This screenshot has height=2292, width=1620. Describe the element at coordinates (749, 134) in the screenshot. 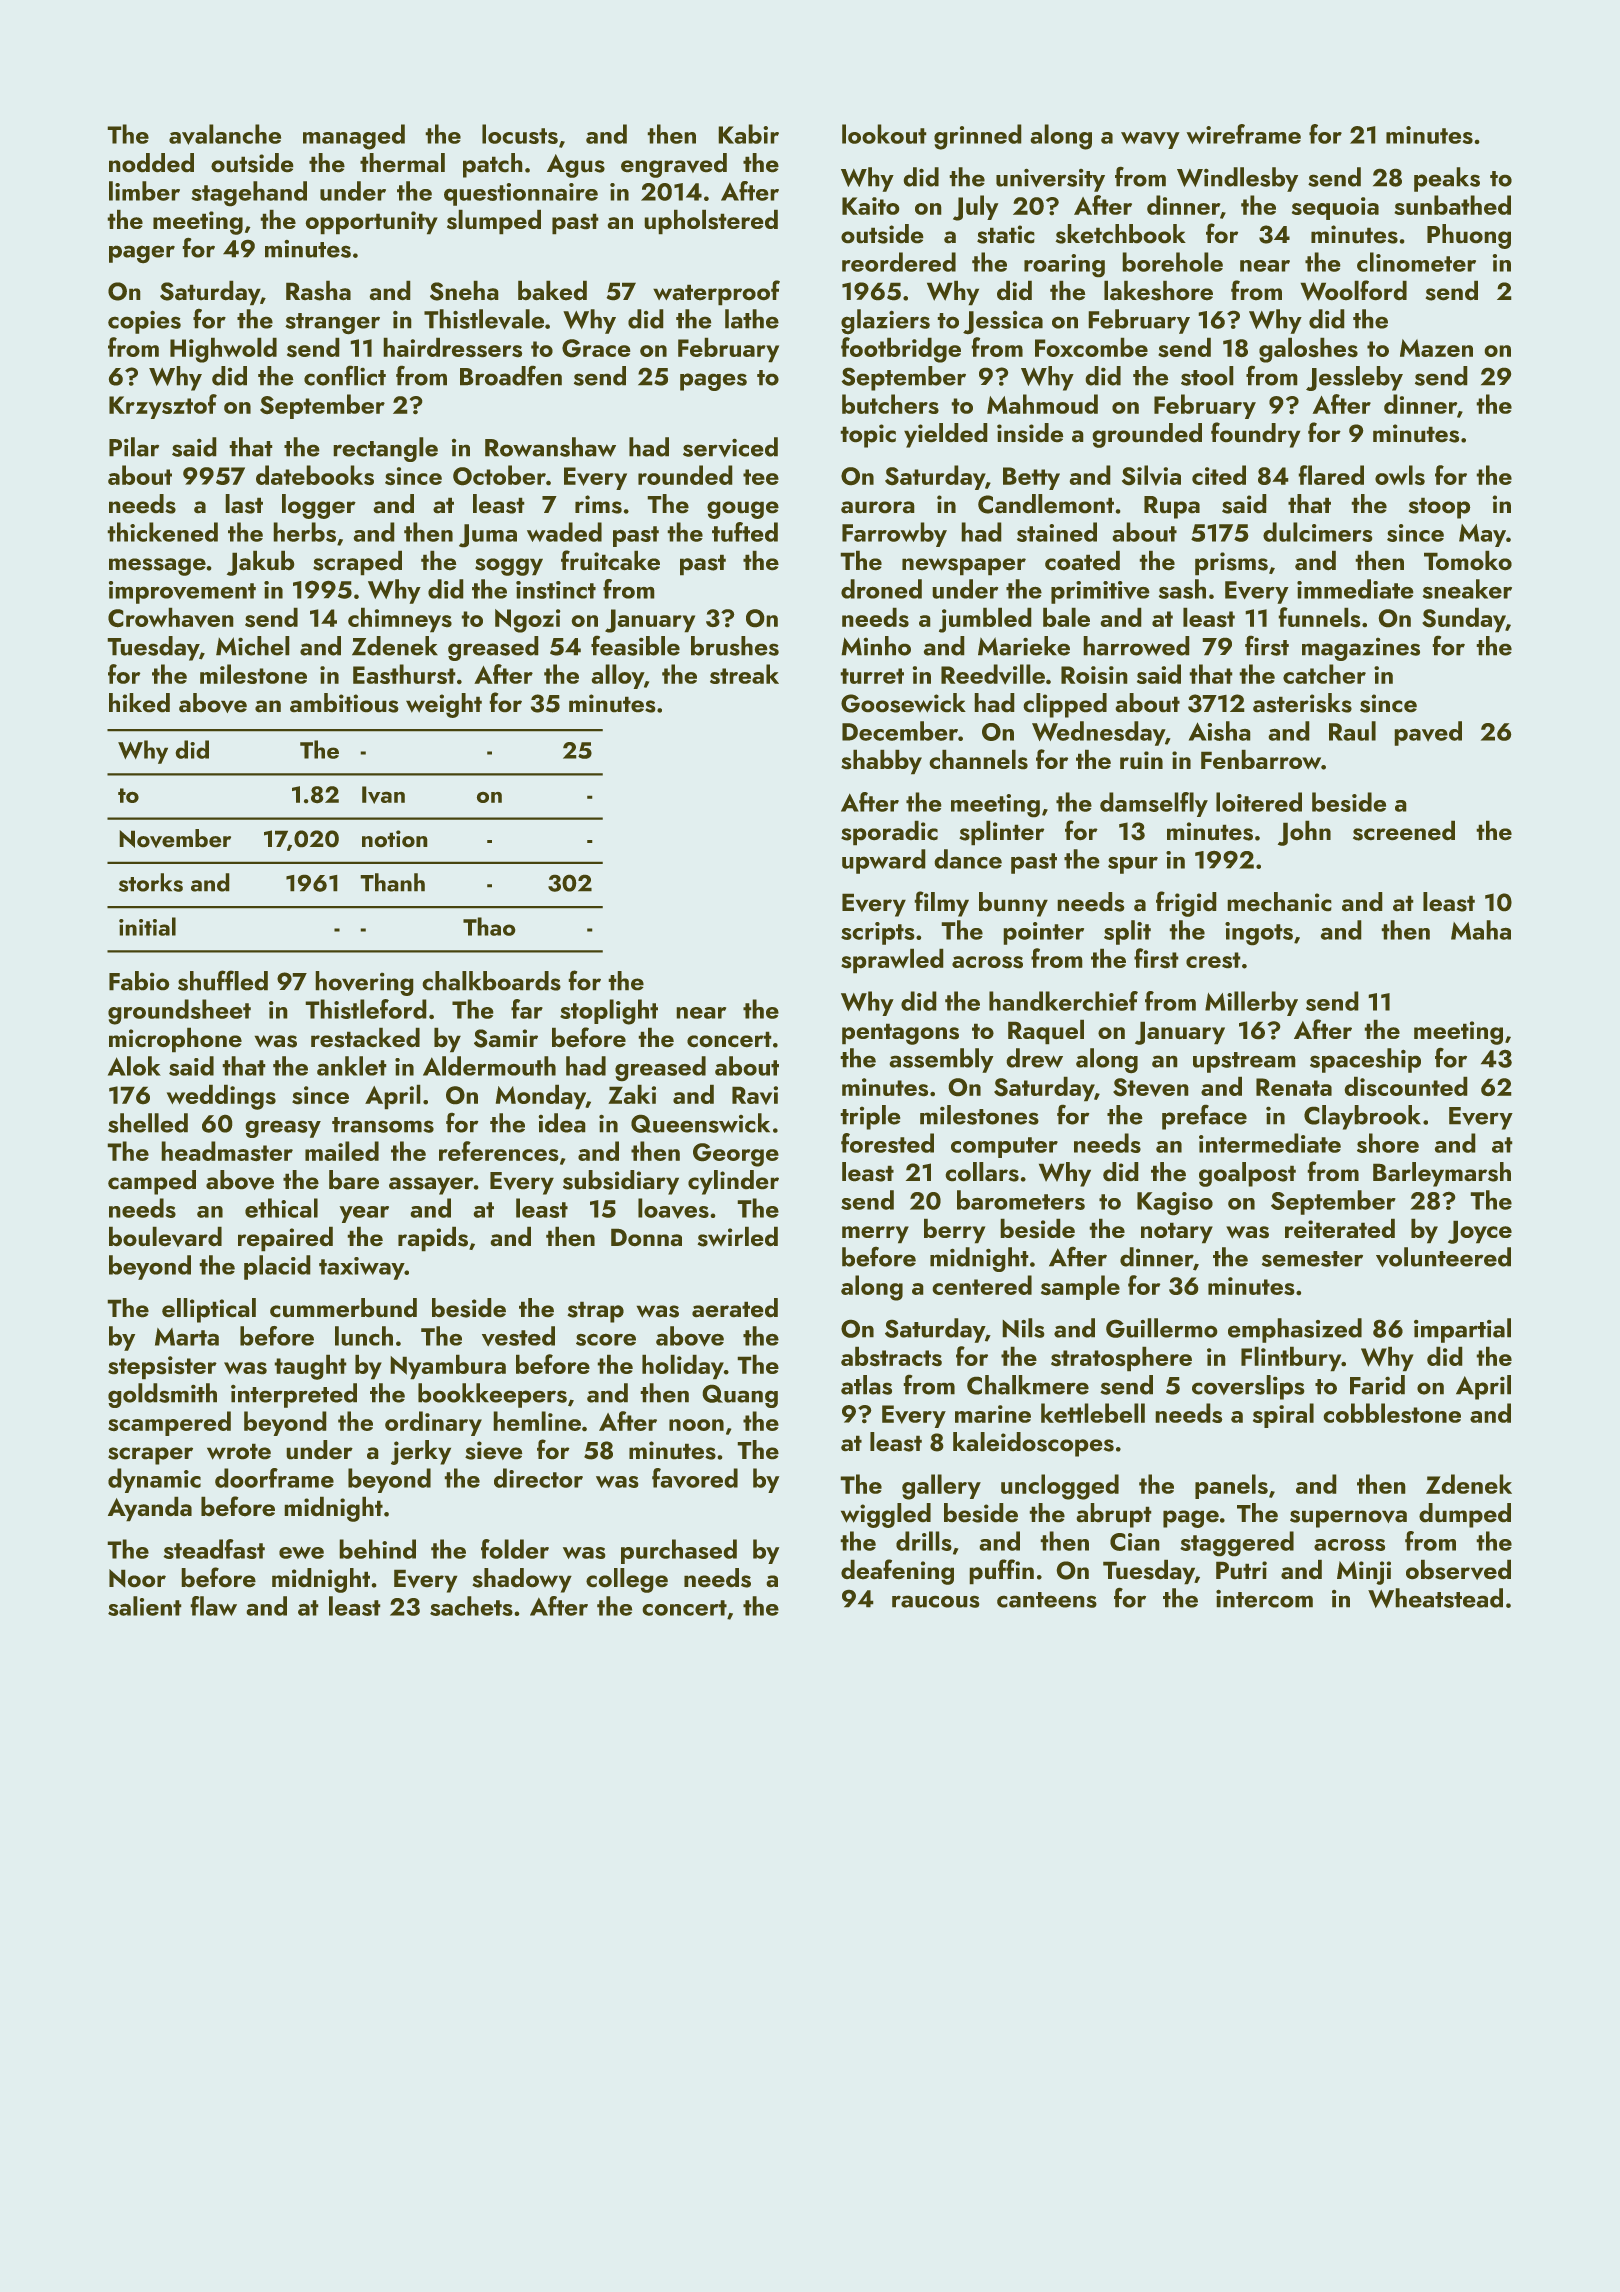

I see `Kabir` at that location.
